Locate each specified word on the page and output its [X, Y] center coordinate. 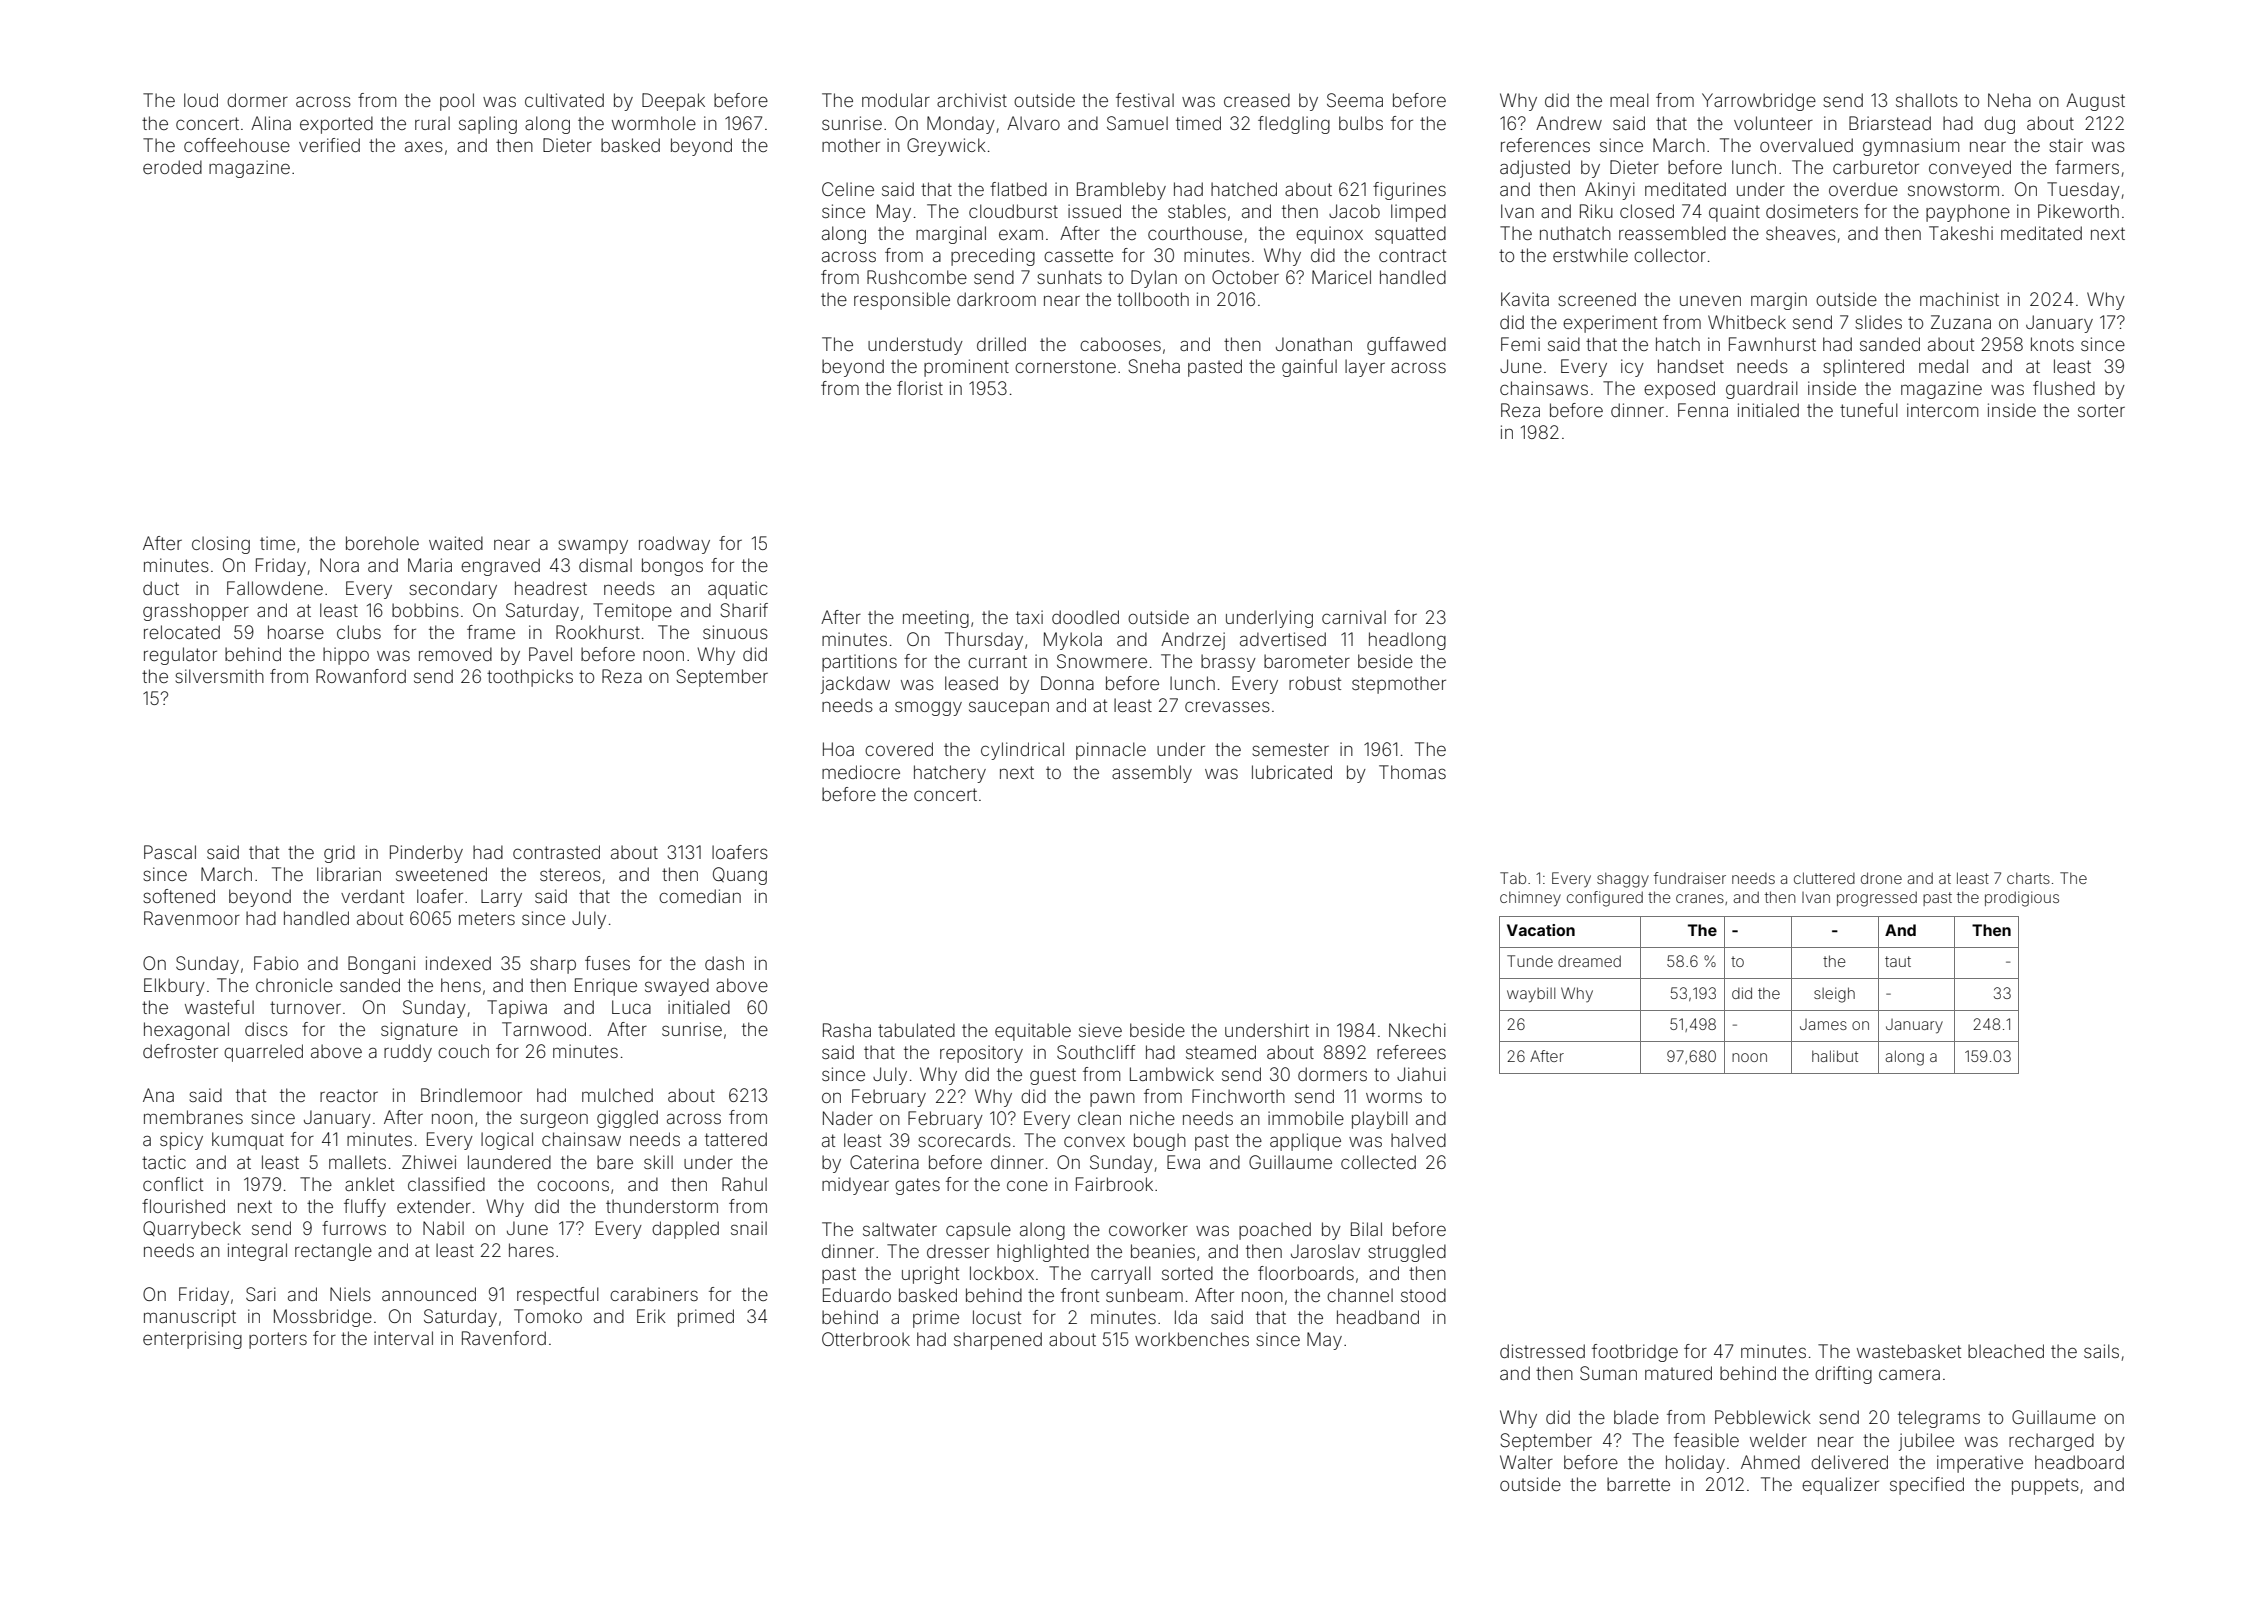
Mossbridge [323, 1318]
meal [1629, 100]
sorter [2101, 410]
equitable [1033, 1032]
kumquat [248, 1141]
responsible [902, 301]
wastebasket [1909, 1351]
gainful [1309, 368]
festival [1145, 100]
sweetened [441, 874]
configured [1605, 899]
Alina [271, 123]
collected [1378, 1162]
